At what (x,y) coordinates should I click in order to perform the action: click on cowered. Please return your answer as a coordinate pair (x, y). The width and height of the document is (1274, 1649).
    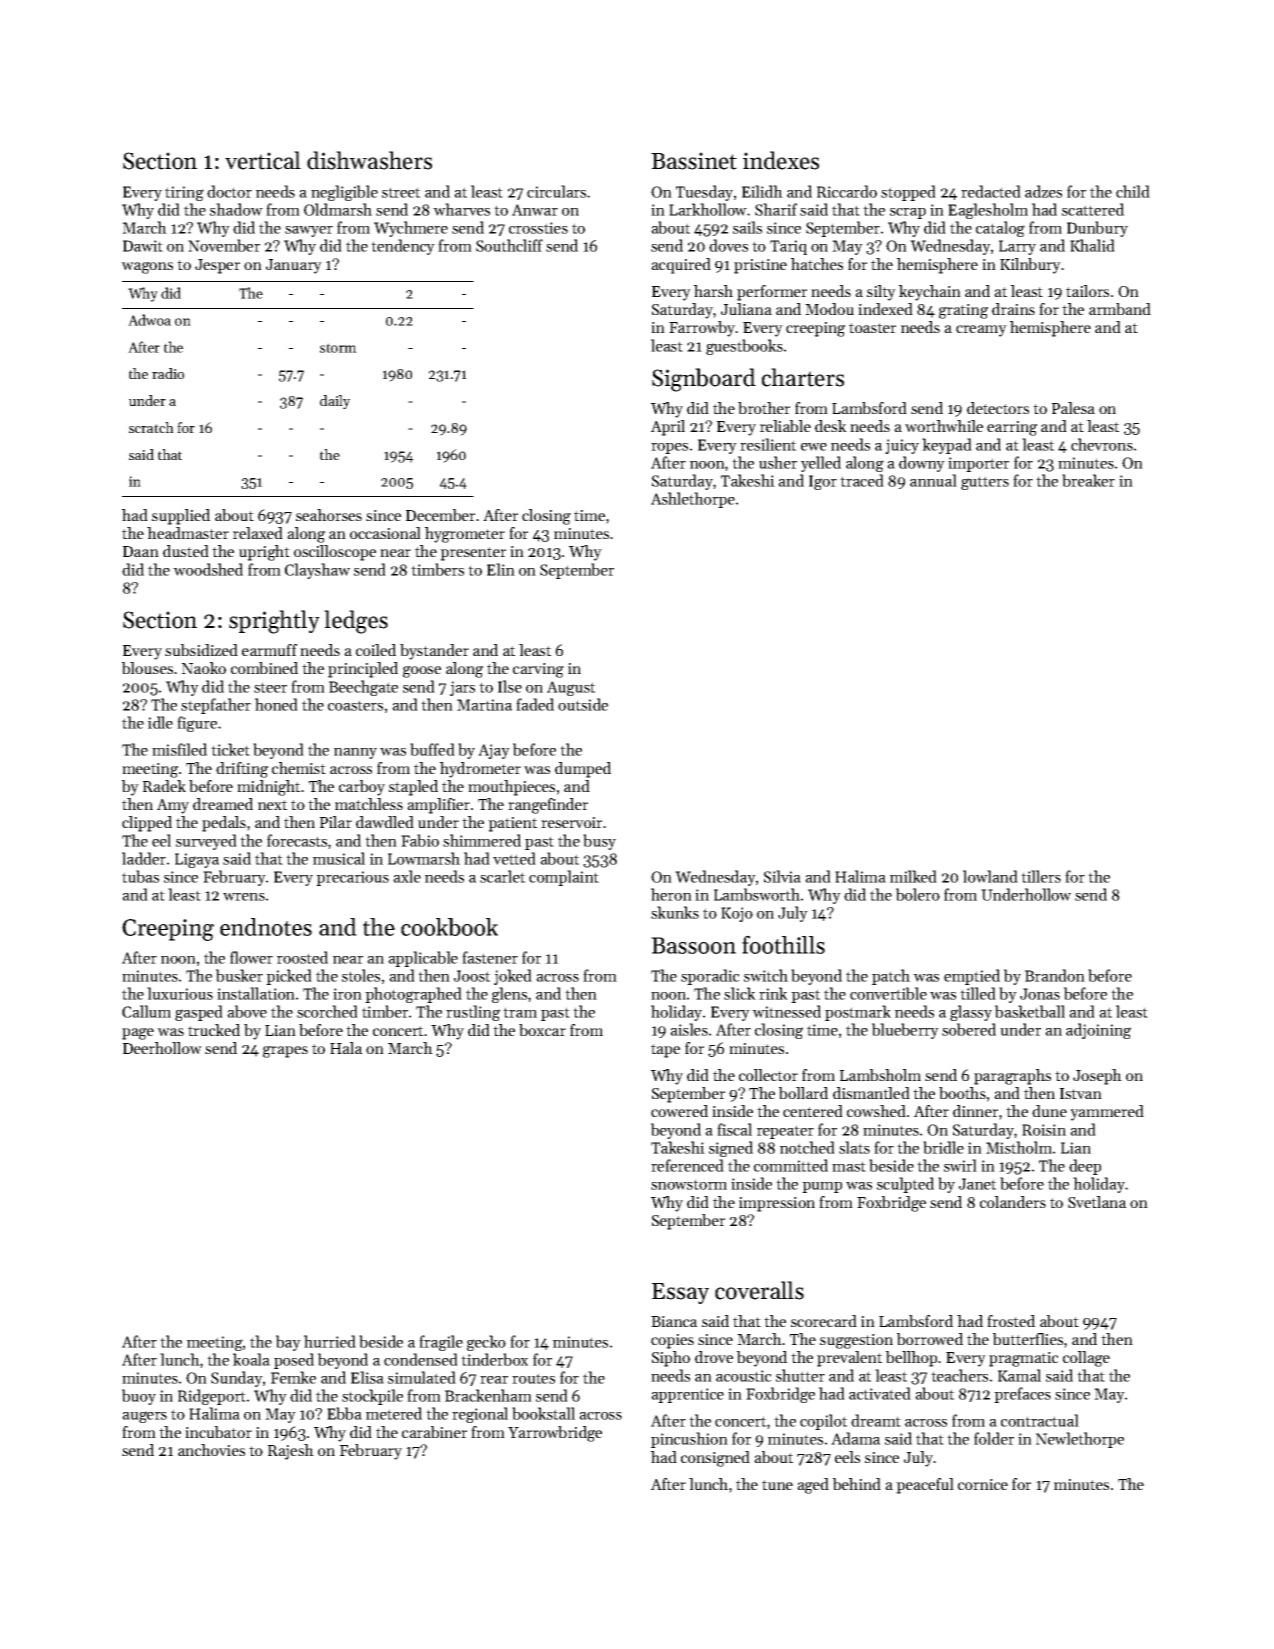
    Looking at the image, I should click on (679, 1111).
